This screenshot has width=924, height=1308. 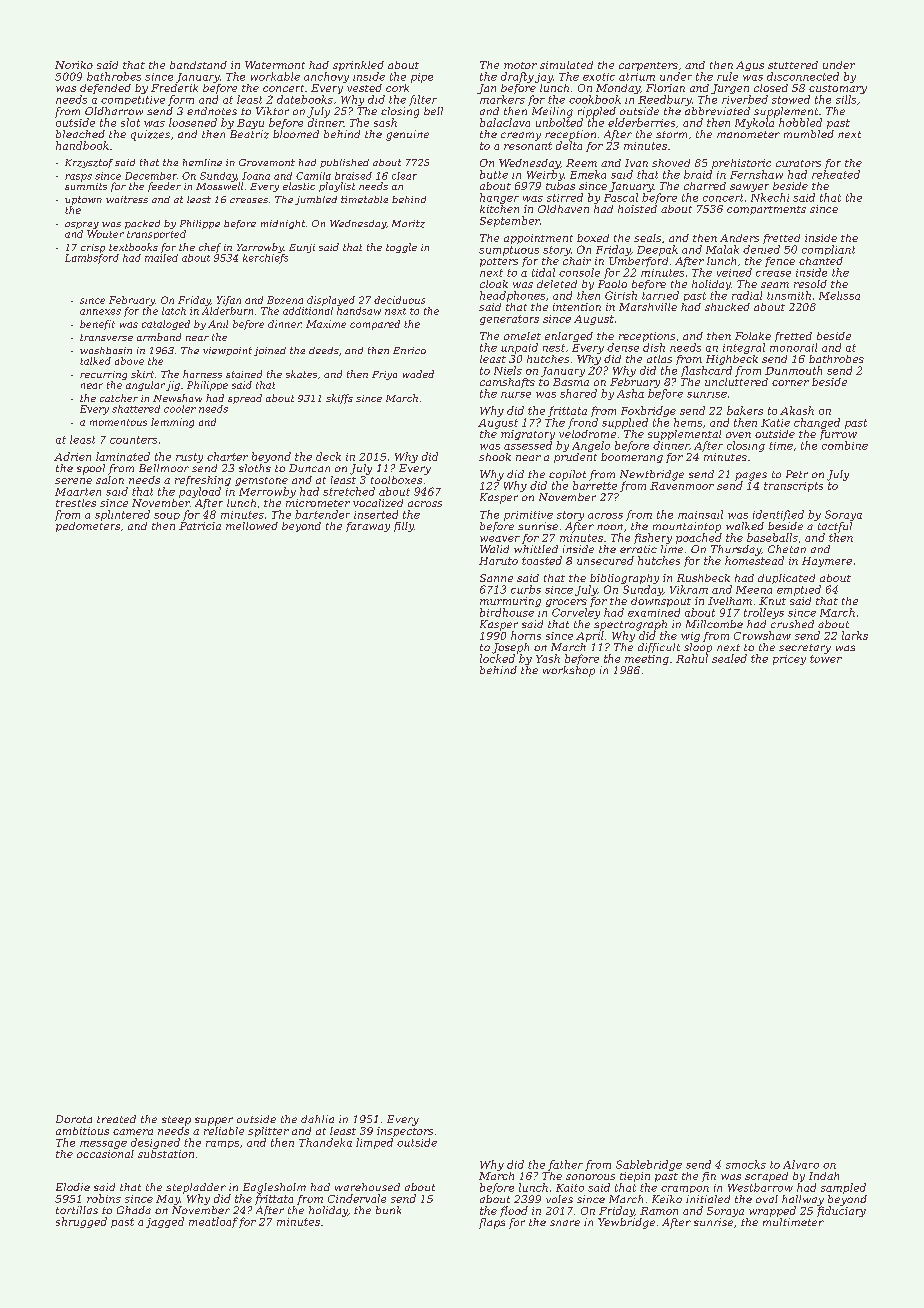 I want to click on locked, so click(x=497, y=658).
